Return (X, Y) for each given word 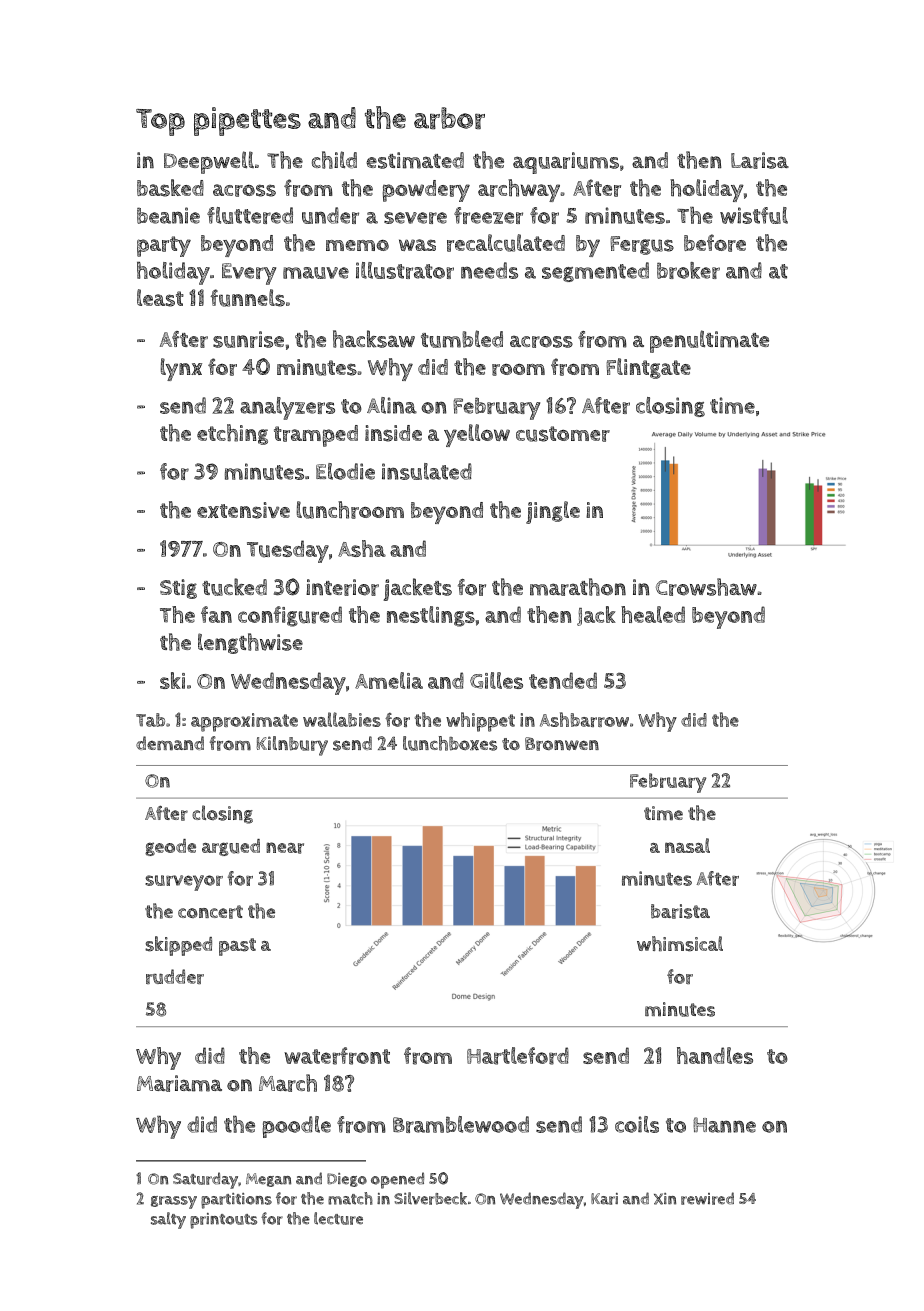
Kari (604, 1199)
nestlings (431, 616)
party (164, 246)
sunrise (248, 339)
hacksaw (374, 339)
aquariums (566, 163)
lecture (338, 1218)
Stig (178, 589)
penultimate (709, 341)
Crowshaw (706, 587)
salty (168, 1220)
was (417, 245)
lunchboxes (450, 743)
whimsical (680, 944)
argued (231, 847)
